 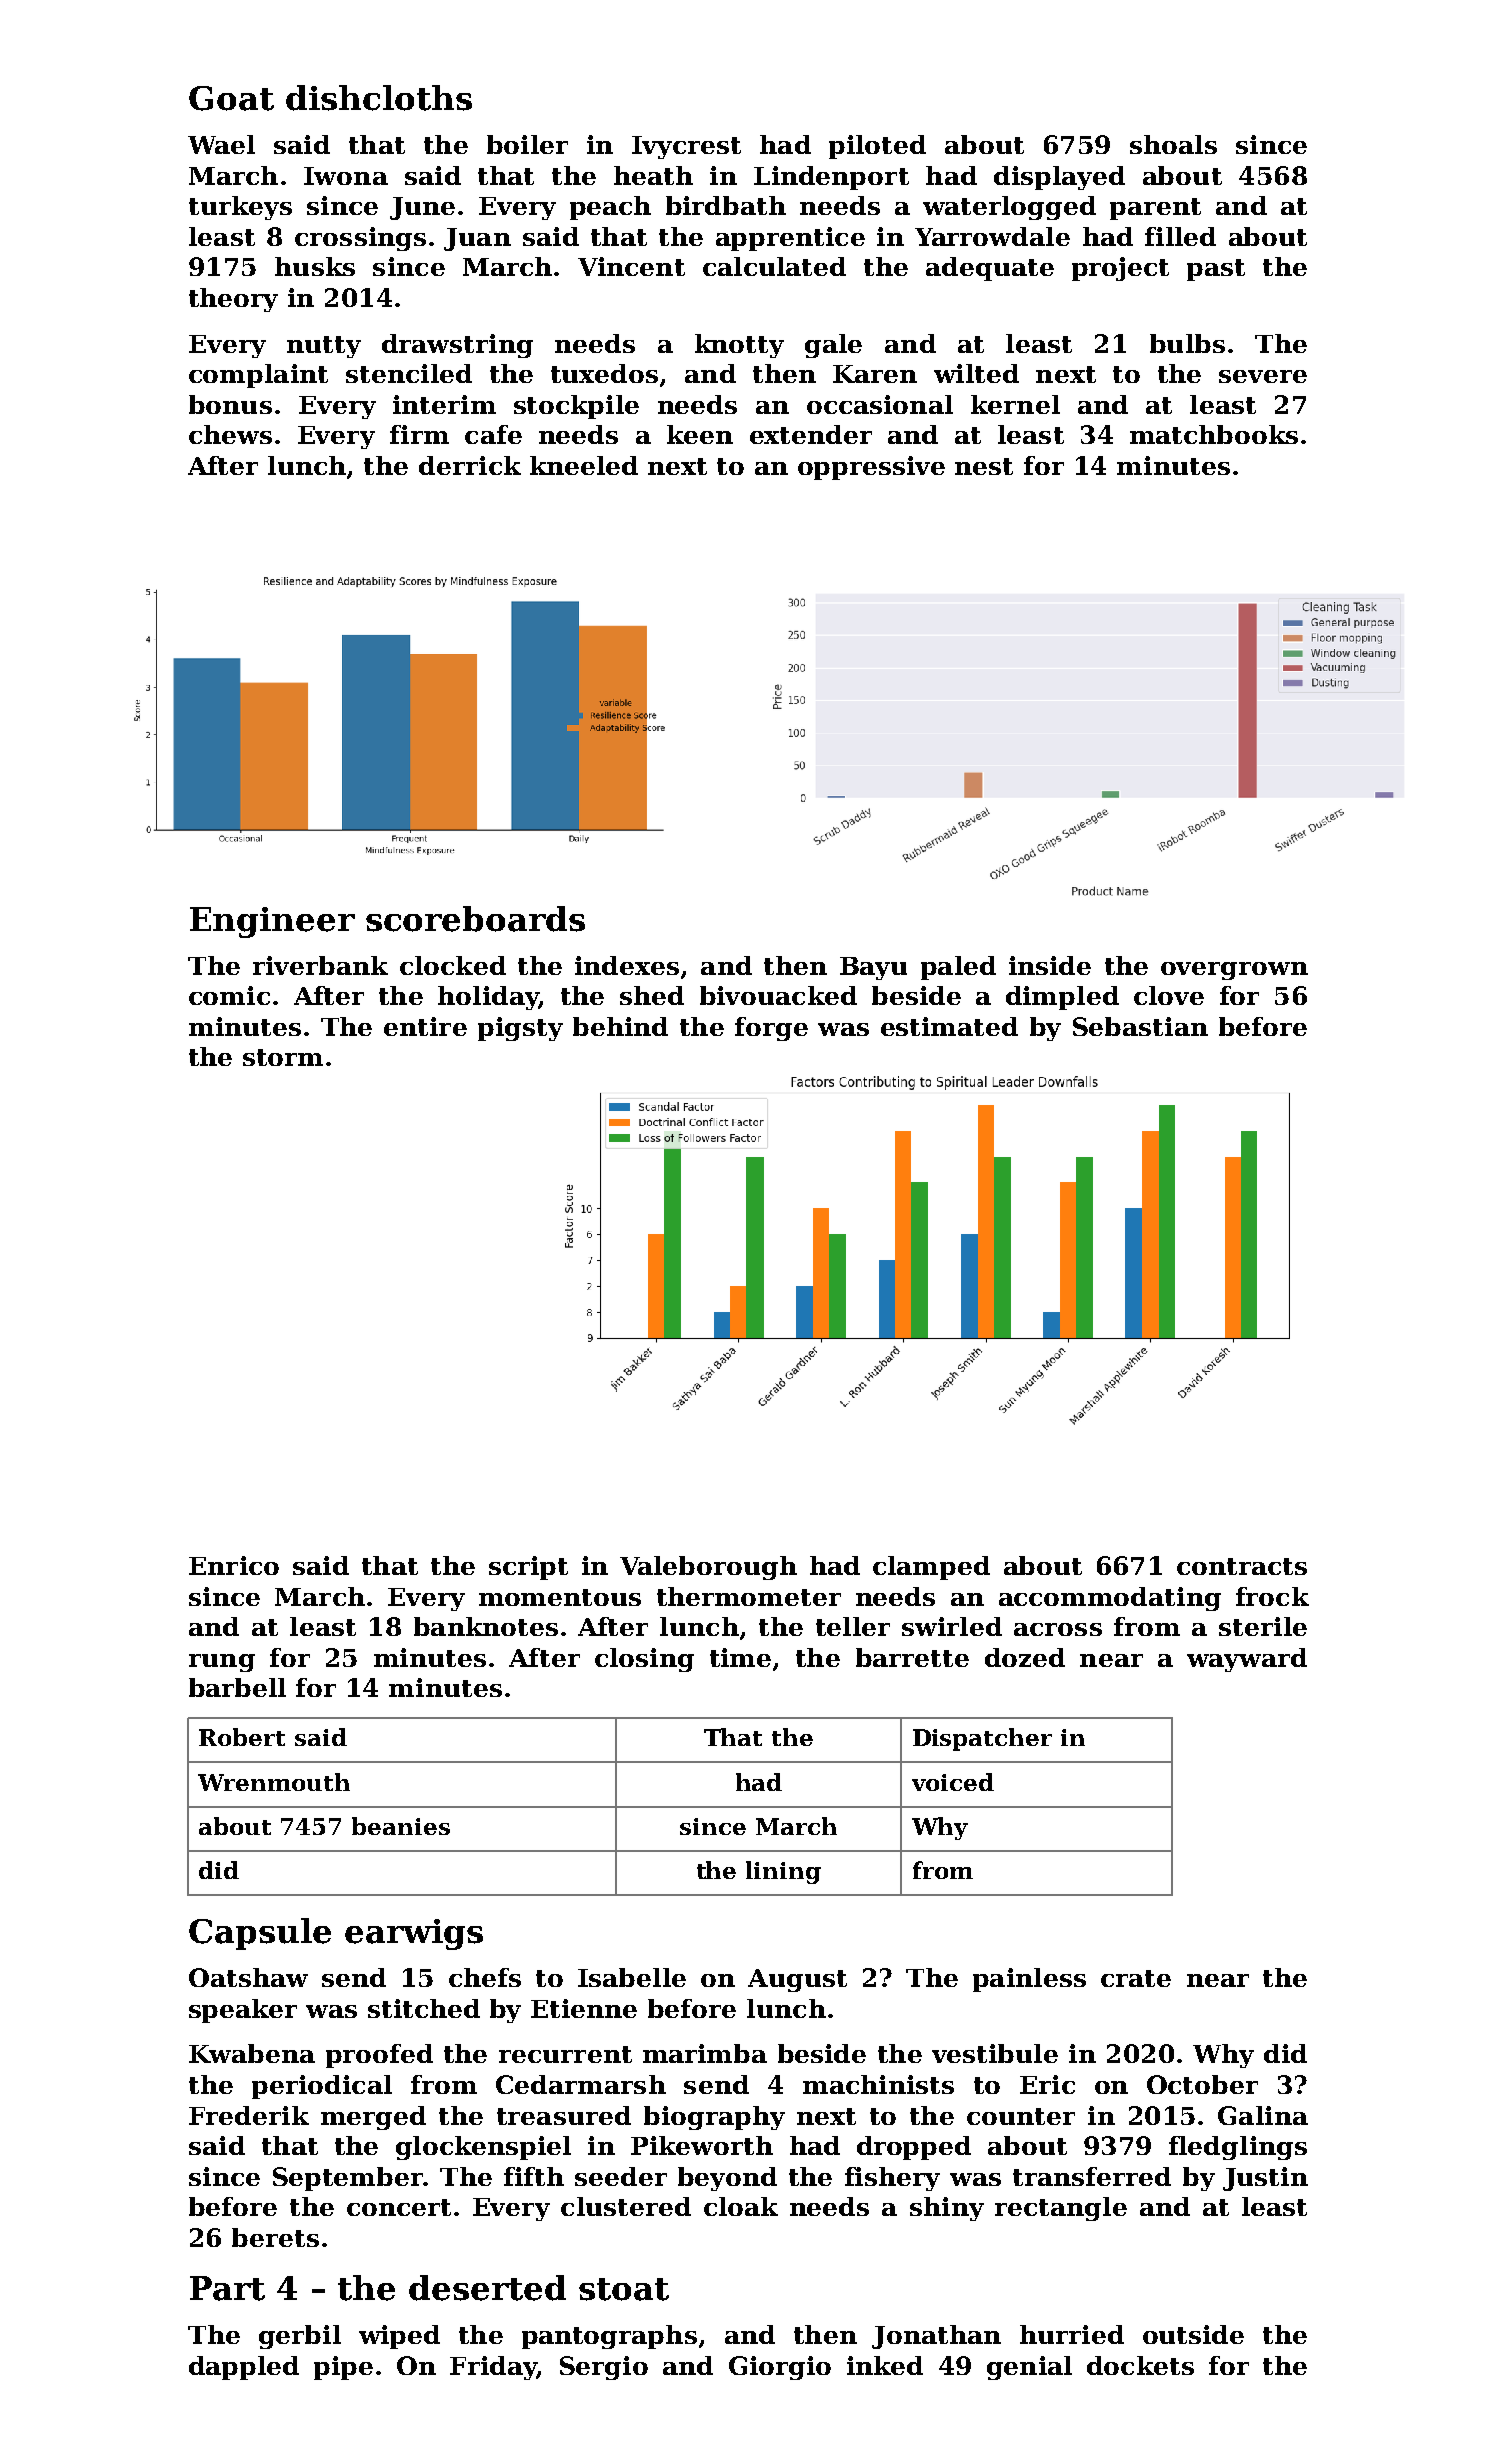 What do you see at coordinates (686, 147) in the screenshot?
I see `Ivycrest` at bounding box center [686, 147].
